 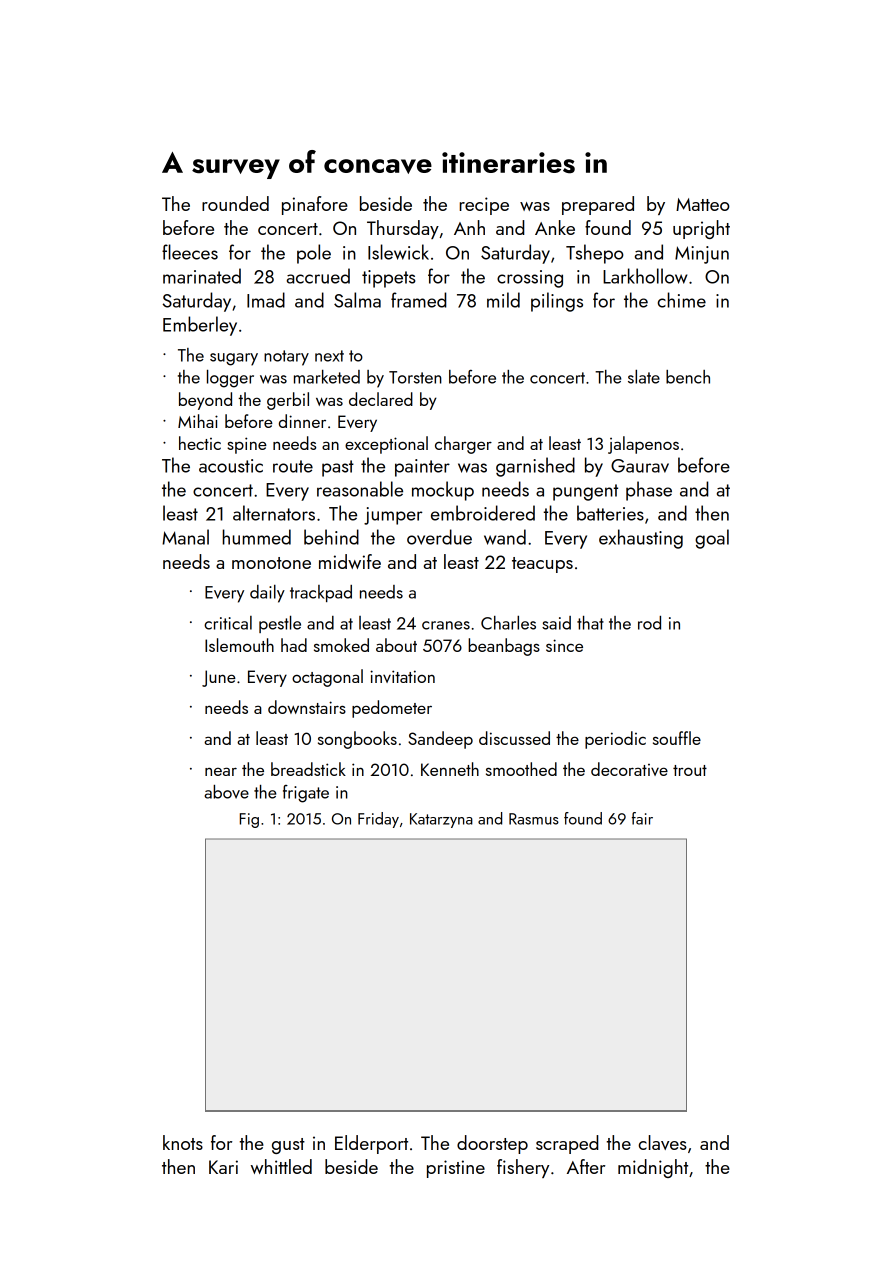 I want to click on Kari, so click(x=223, y=1167).
